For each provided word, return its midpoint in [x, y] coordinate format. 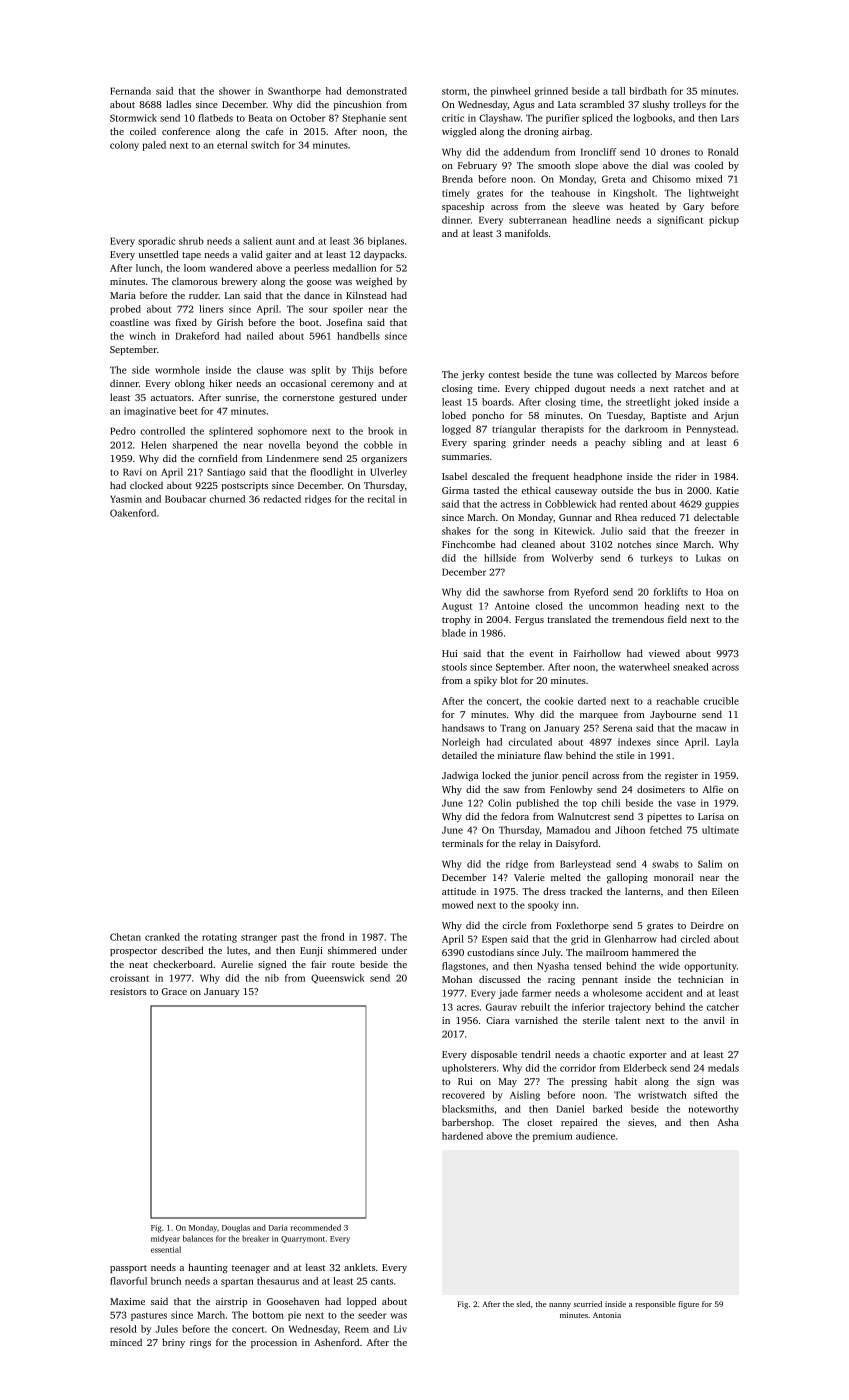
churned [227, 499]
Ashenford [336, 1342]
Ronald [723, 152]
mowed [458, 905]
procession [274, 1343]
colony [124, 146]
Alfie [713, 789]
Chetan [125, 937]
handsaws [463, 728]
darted [592, 701]
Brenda [457, 179]
